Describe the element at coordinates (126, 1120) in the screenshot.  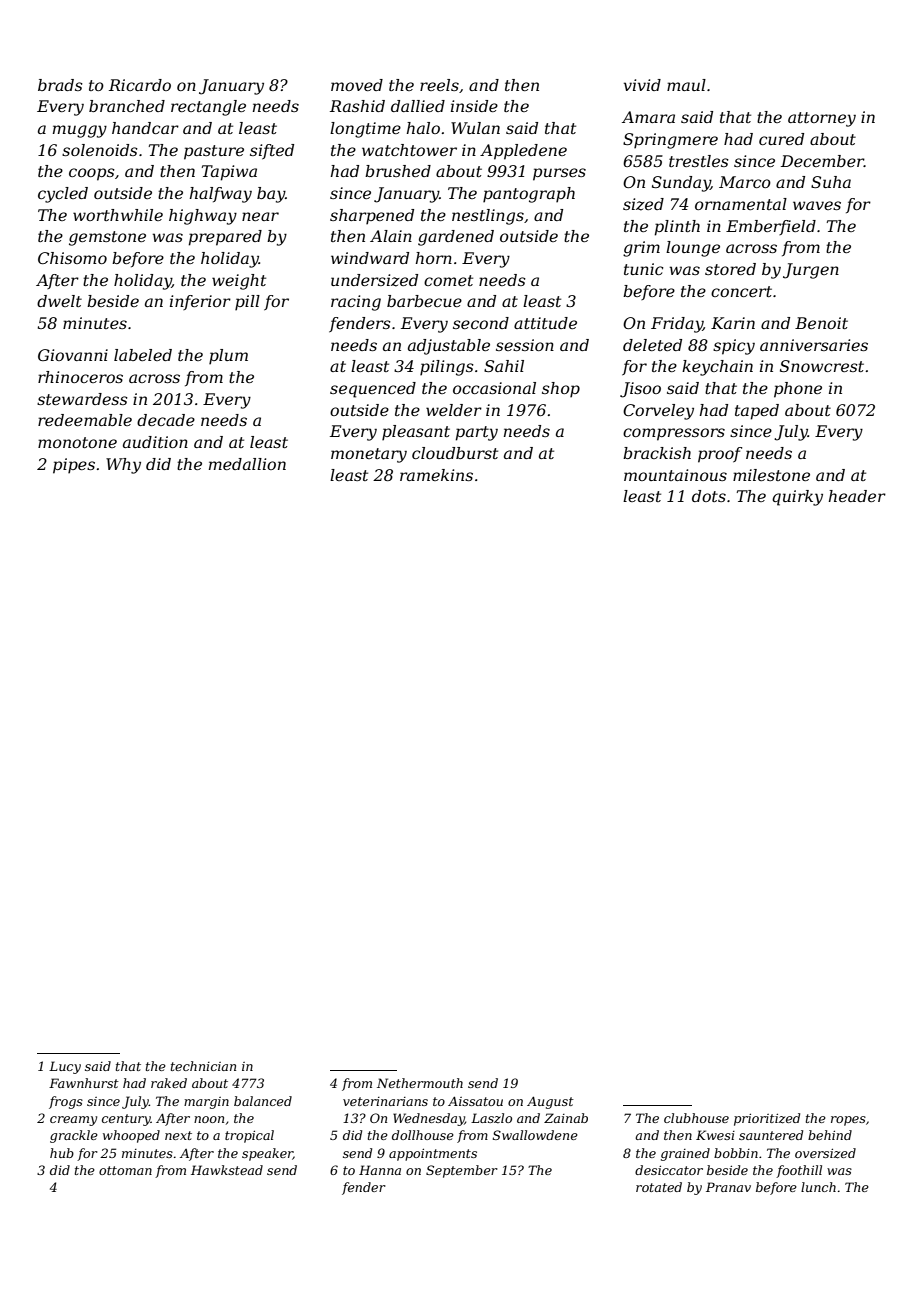
I see `century` at that location.
